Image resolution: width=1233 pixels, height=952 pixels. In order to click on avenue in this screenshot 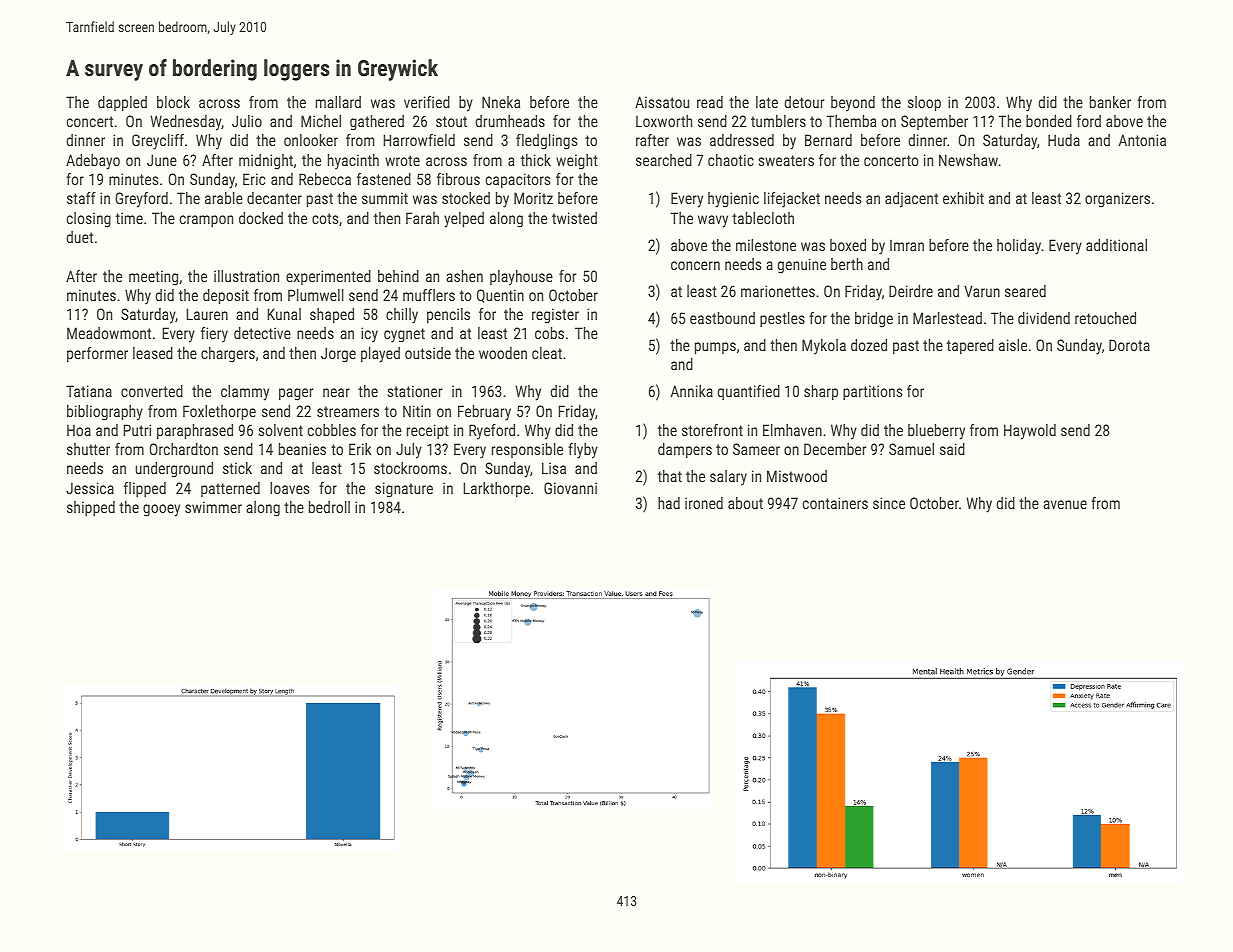, I will do `click(1065, 504)`.
